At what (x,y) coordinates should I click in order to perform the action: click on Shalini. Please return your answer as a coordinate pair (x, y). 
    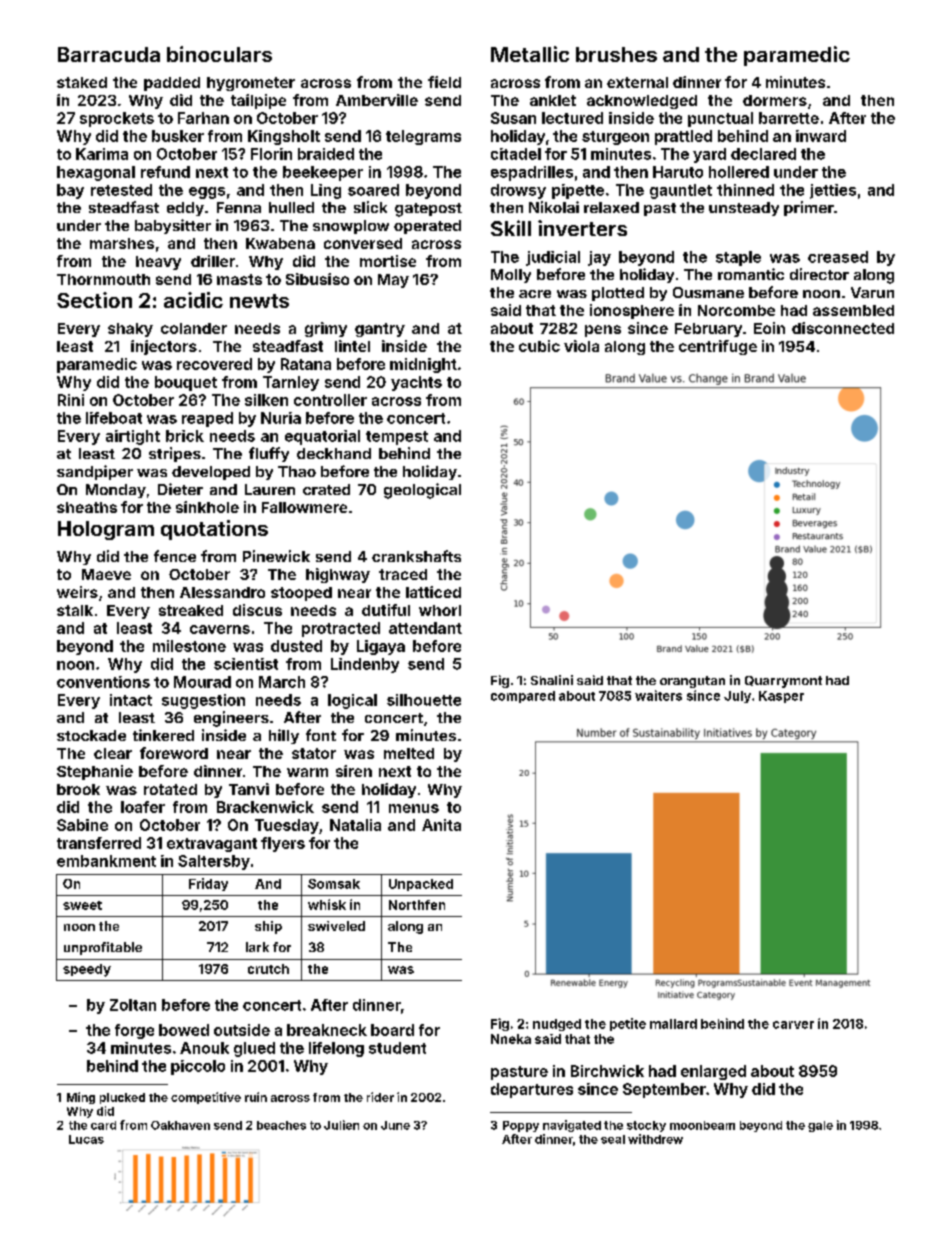
    Looking at the image, I should click on (552, 680).
